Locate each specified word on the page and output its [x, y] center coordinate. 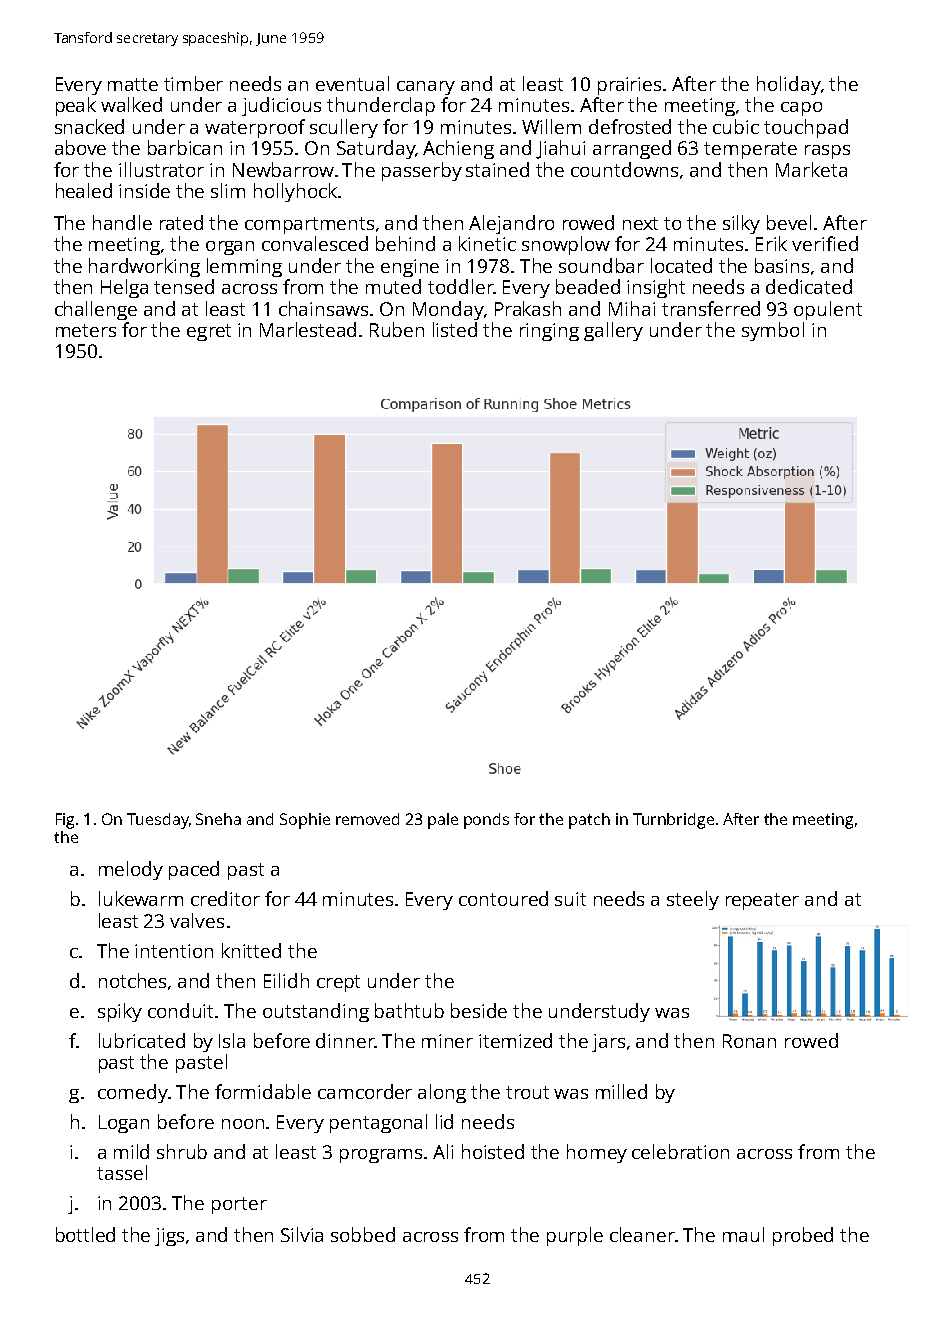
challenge [96, 310]
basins [782, 265]
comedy [133, 1093]
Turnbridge [673, 821]
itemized [515, 1040]
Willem [551, 126]
